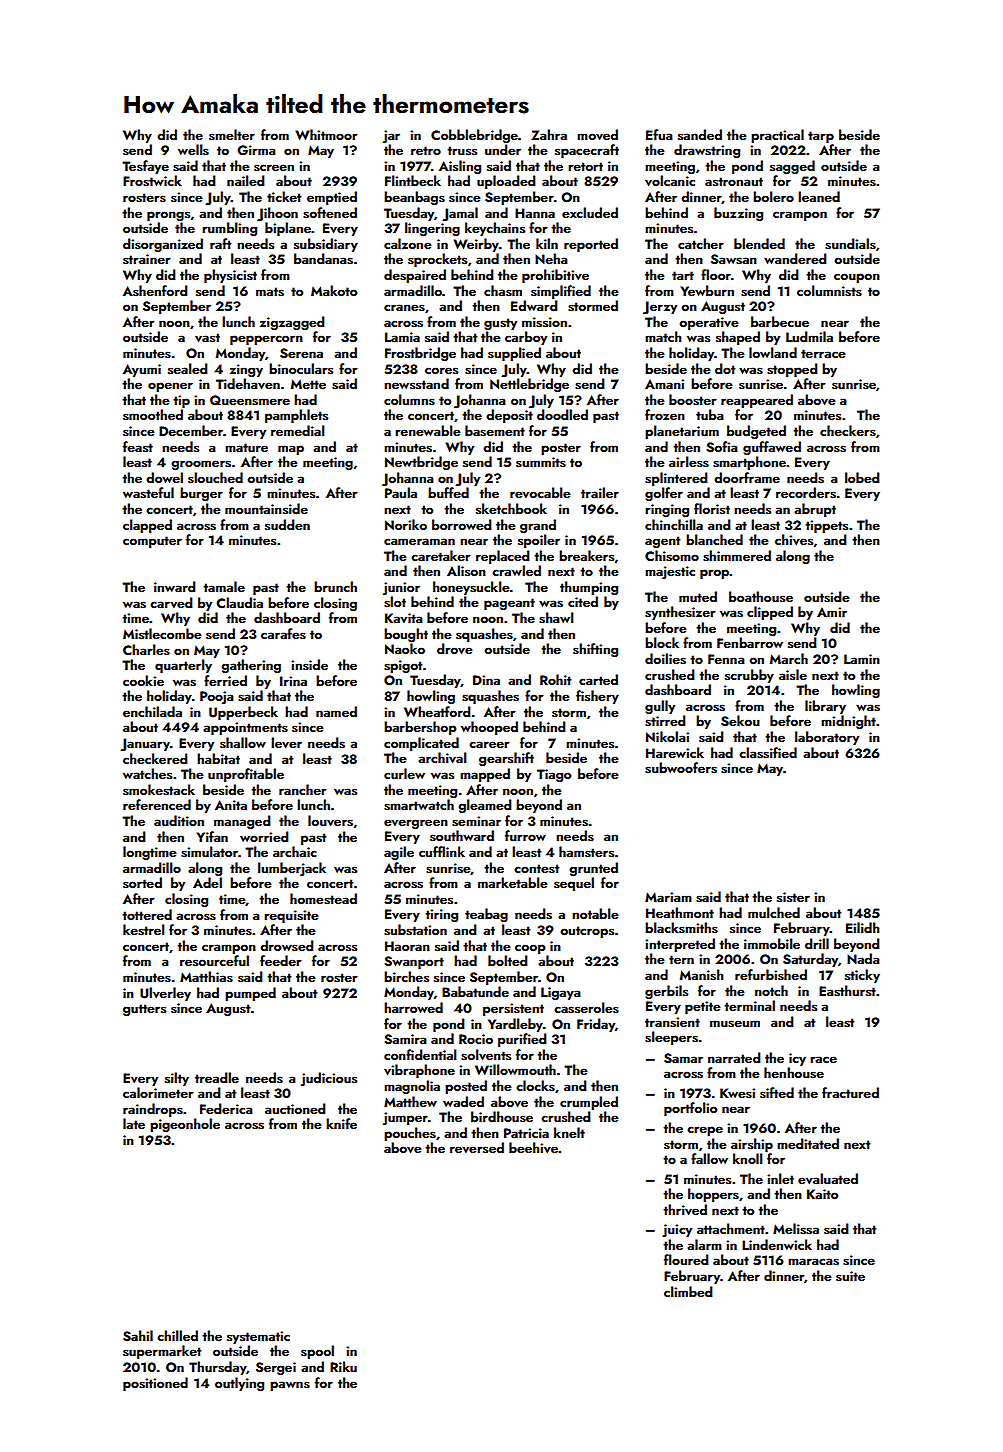  What do you see at coordinates (713, 1195) in the image?
I see `hoppers` at bounding box center [713, 1195].
